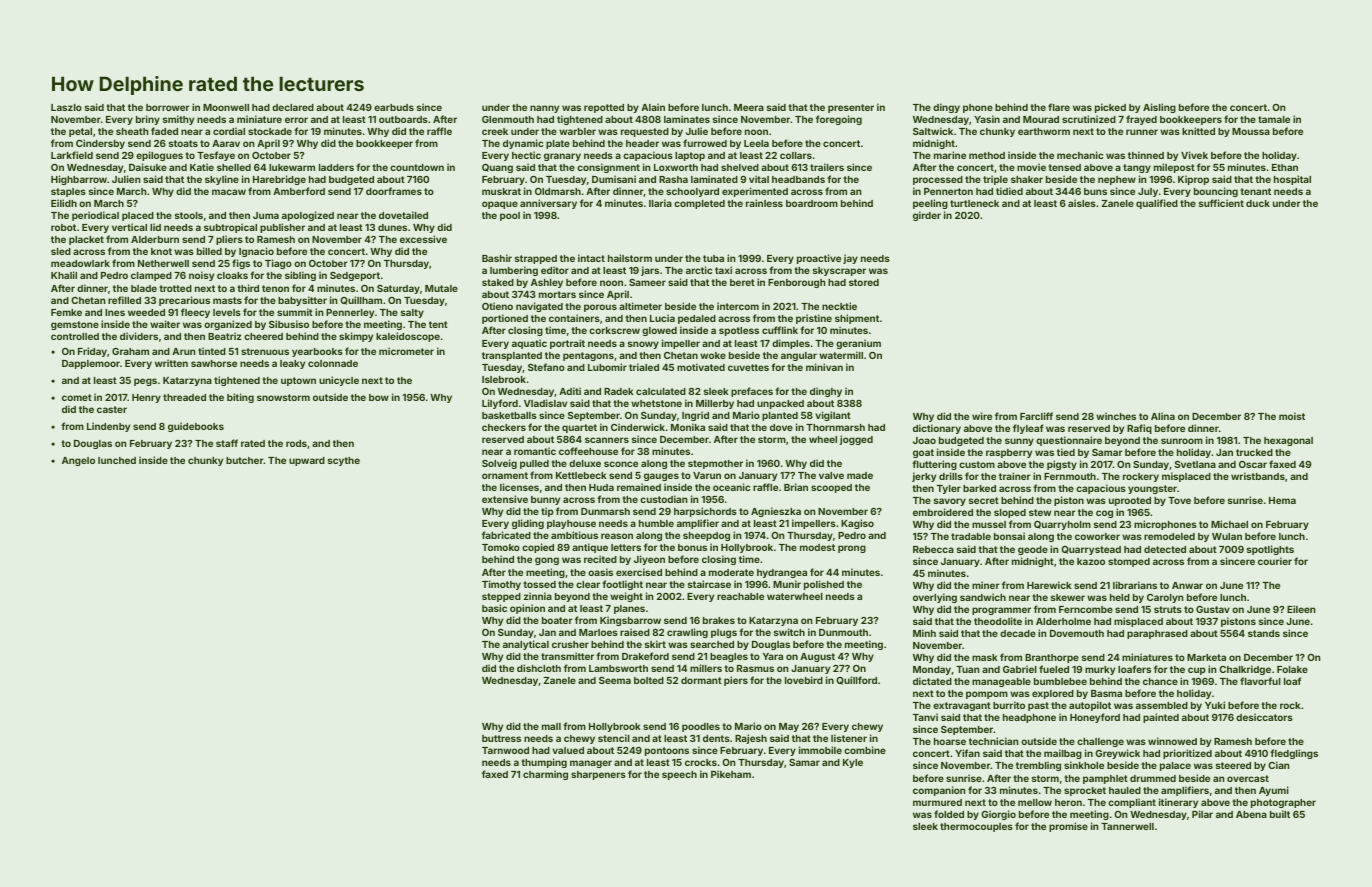  What do you see at coordinates (1274, 119) in the document?
I see `tamale` at bounding box center [1274, 119].
